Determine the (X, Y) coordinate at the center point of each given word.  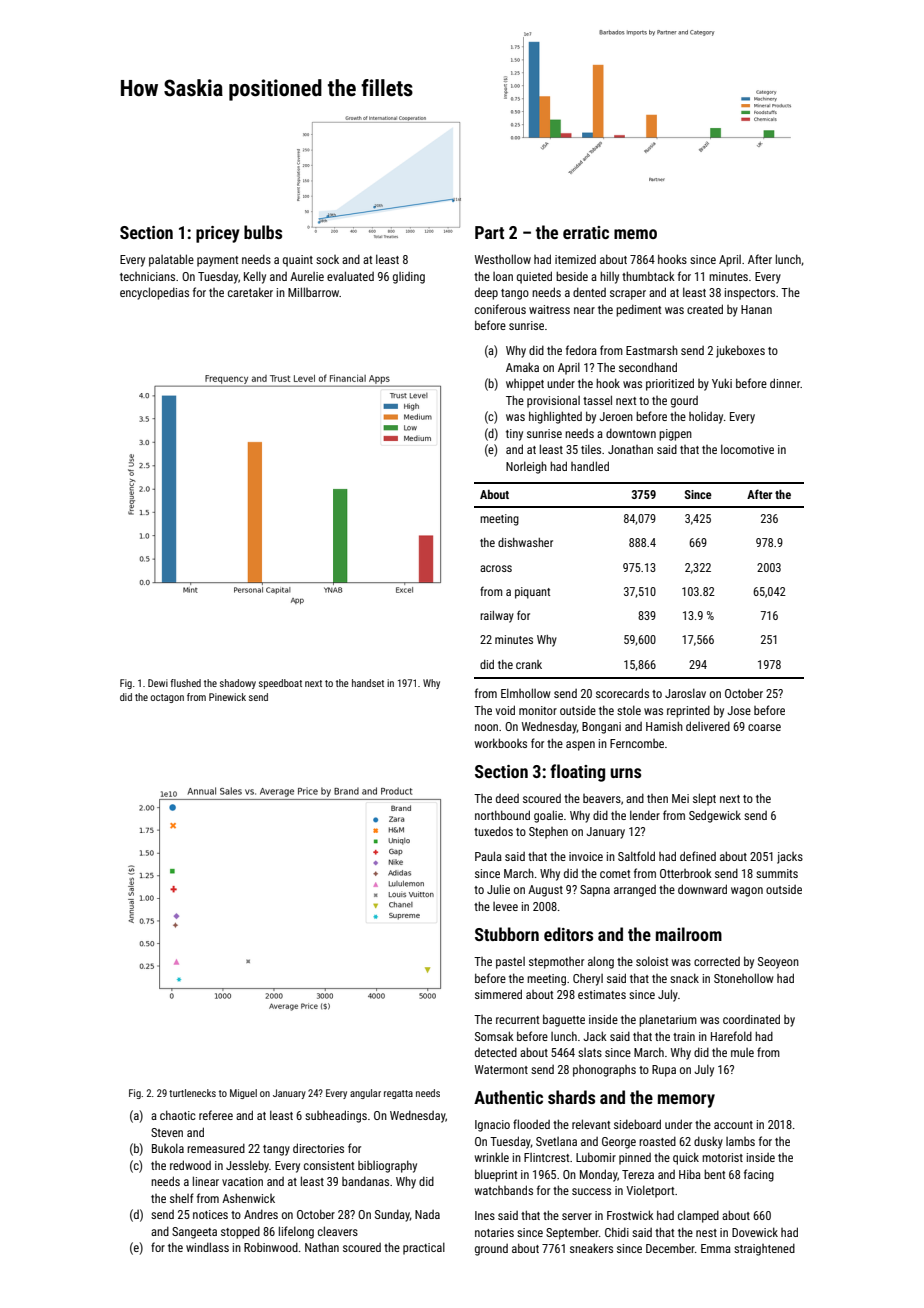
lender (645, 815)
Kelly (255, 277)
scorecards (622, 693)
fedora (581, 350)
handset (368, 683)
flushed (186, 683)
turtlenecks (192, 1093)
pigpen (675, 435)
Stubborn (507, 934)
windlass (207, 1247)
